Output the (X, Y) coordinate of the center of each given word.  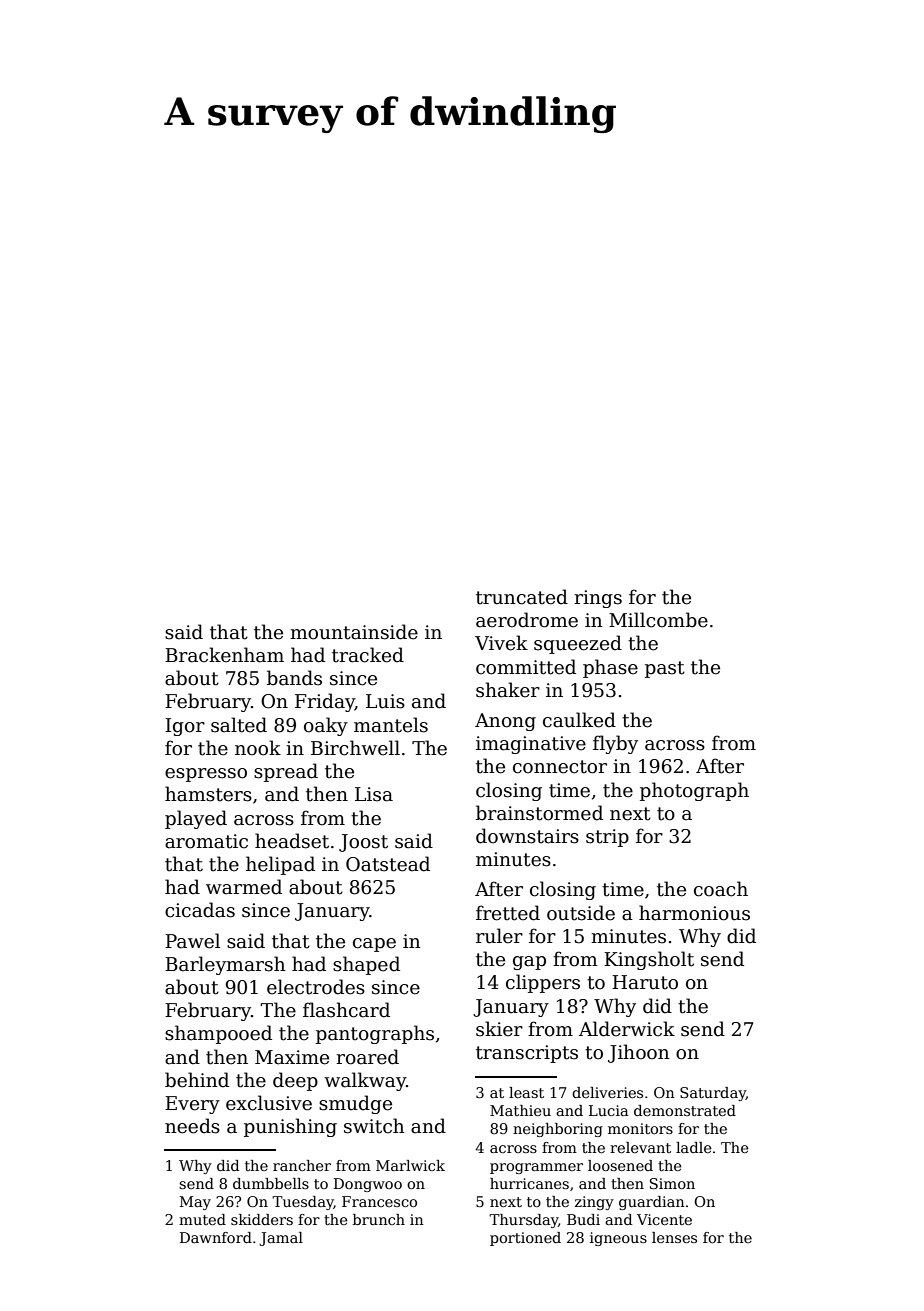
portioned (525, 1239)
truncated (522, 597)
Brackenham (224, 655)
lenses (674, 1237)
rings (598, 599)
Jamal (281, 1239)
